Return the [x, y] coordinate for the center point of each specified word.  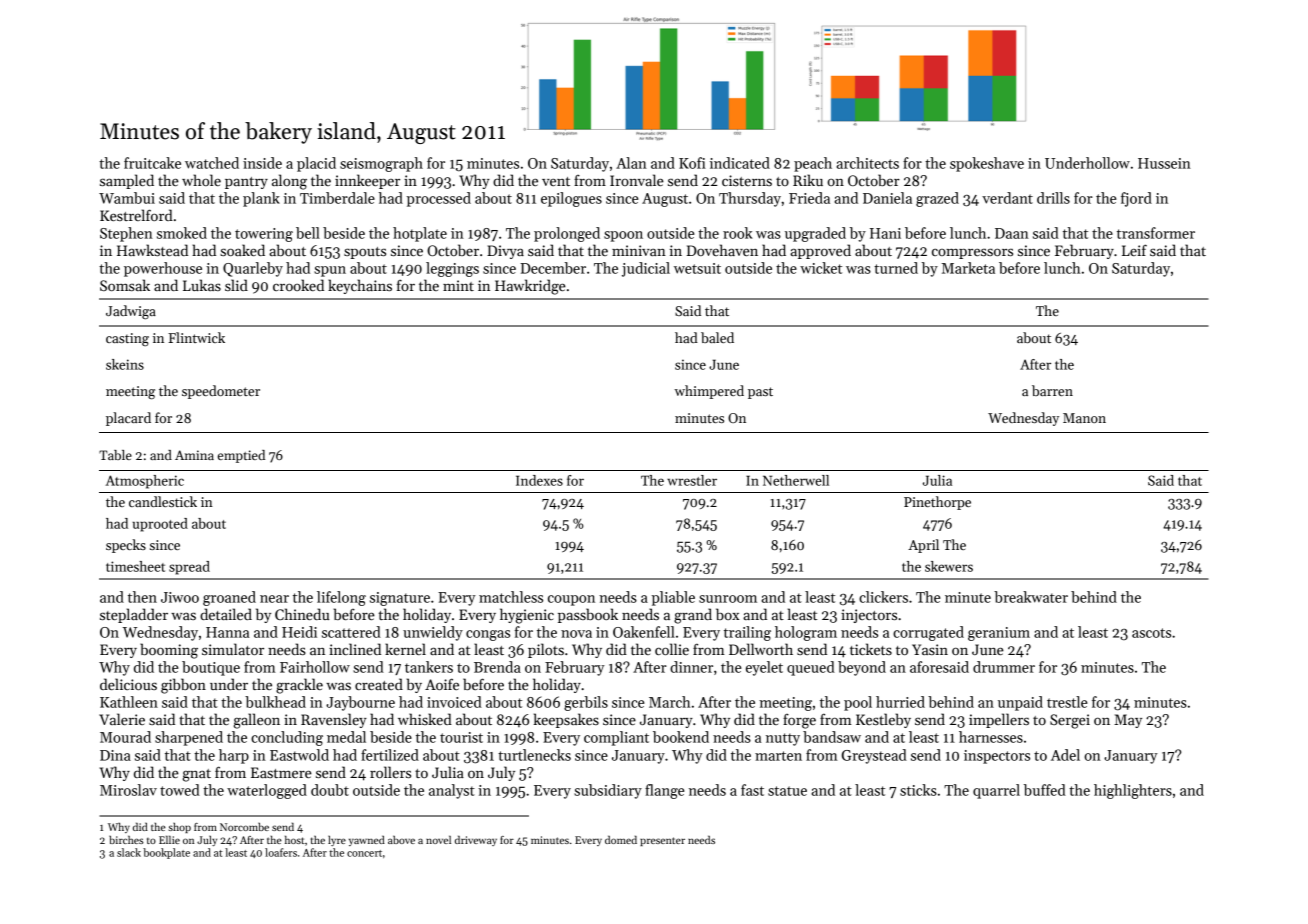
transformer [1156, 233]
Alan [631, 163]
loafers [281, 852]
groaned [229, 598]
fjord [1136, 199]
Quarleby [253, 269]
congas [488, 635]
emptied [241, 456]
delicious [128, 684]
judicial [646, 269]
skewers [949, 566]
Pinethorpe [937, 503]
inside [262, 163]
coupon [571, 600]
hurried [900, 702]
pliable [673, 598]
